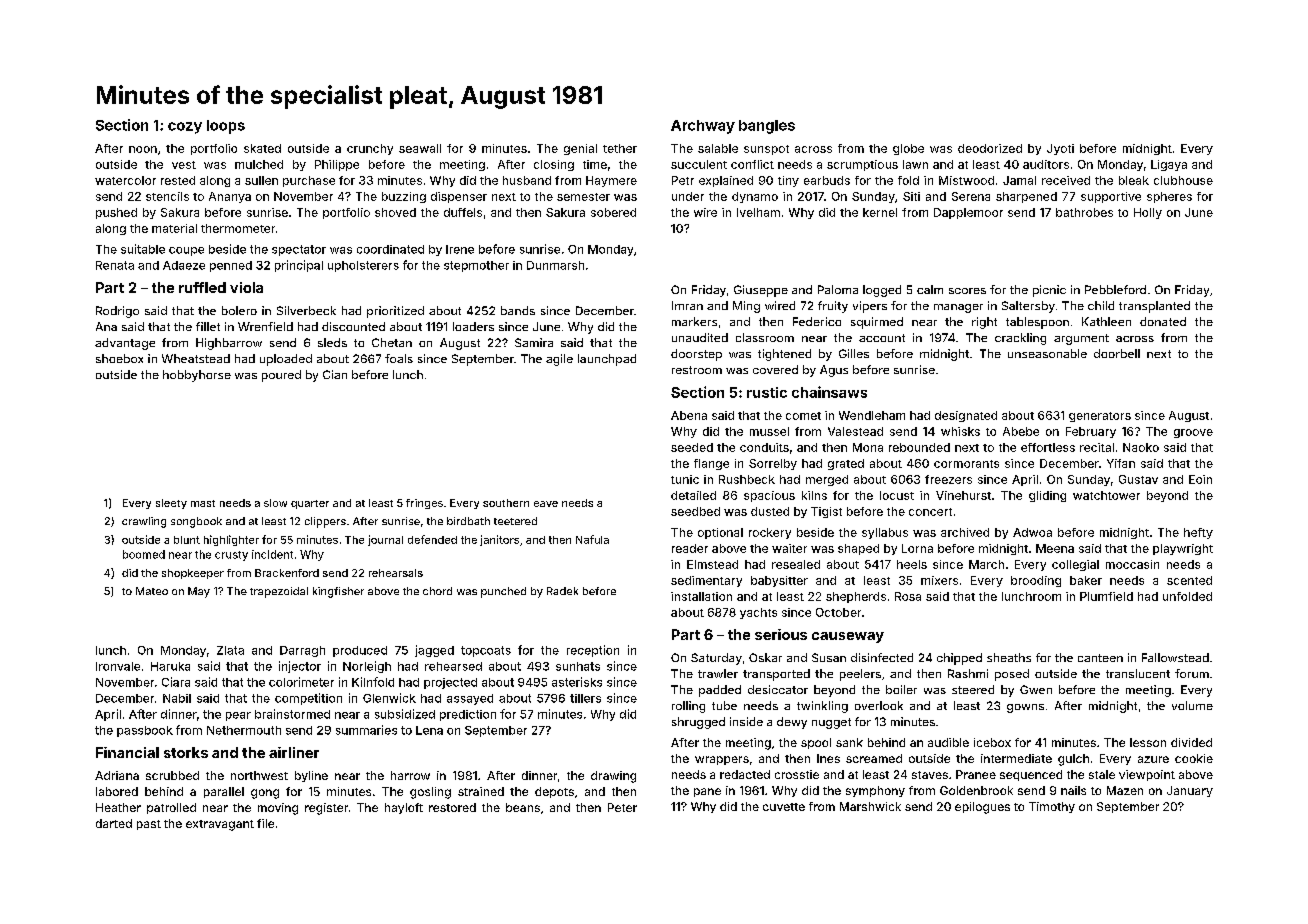  What do you see at coordinates (990, 148) in the screenshot?
I see `deodorized` at bounding box center [990, 148].
